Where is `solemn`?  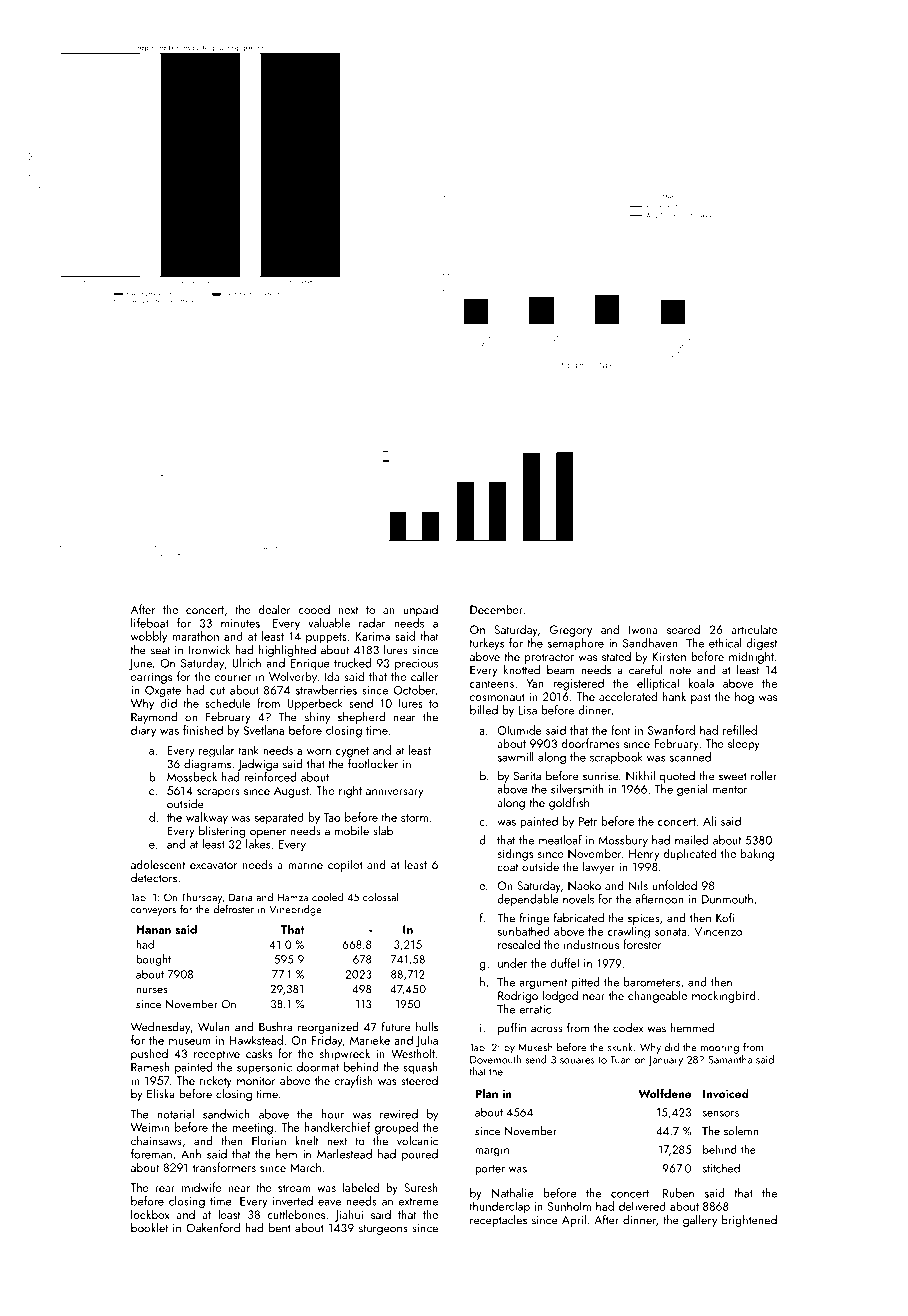 solemn is located at coordinates (741, 1131).
